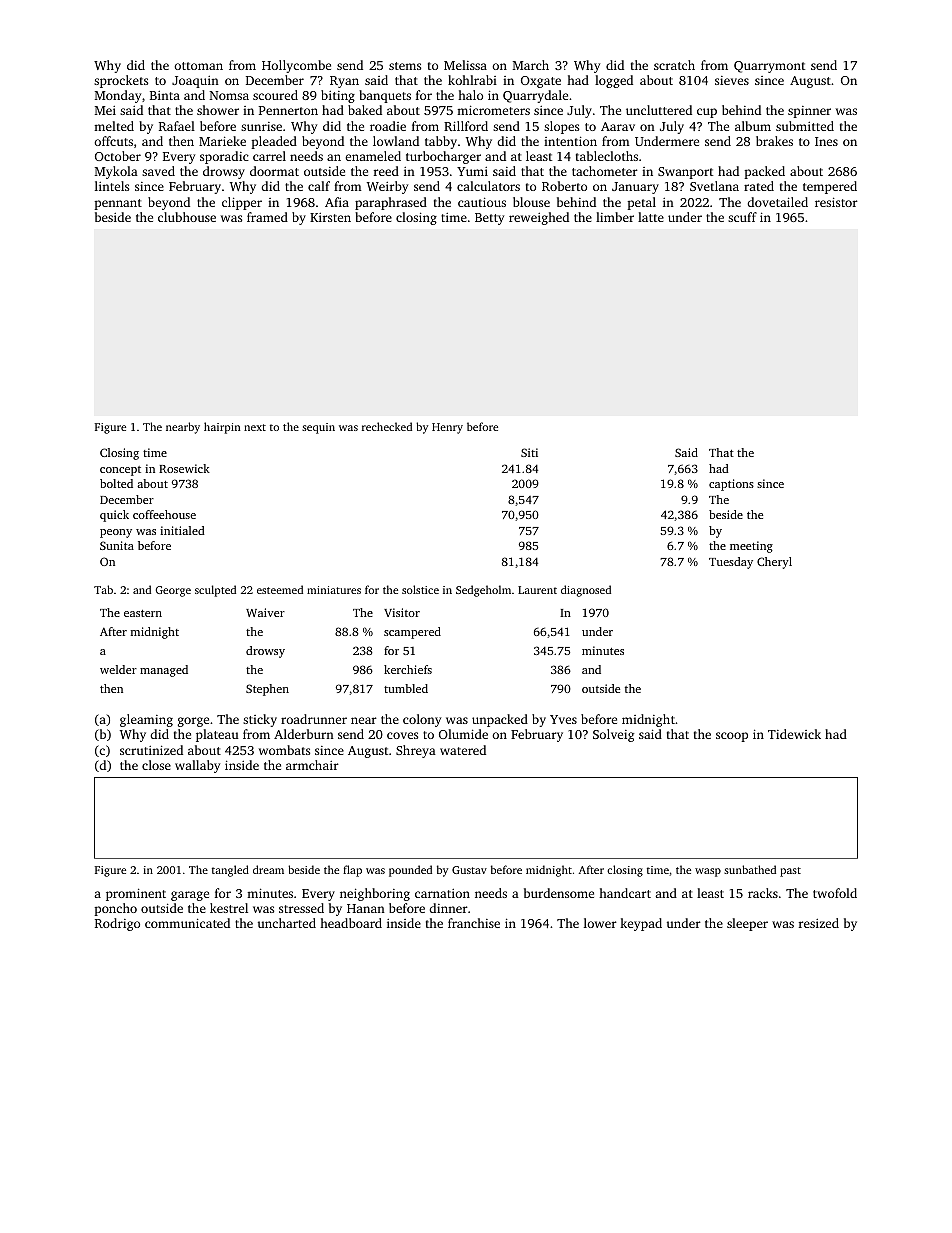  I want to click on peony, so click(116, 533).
